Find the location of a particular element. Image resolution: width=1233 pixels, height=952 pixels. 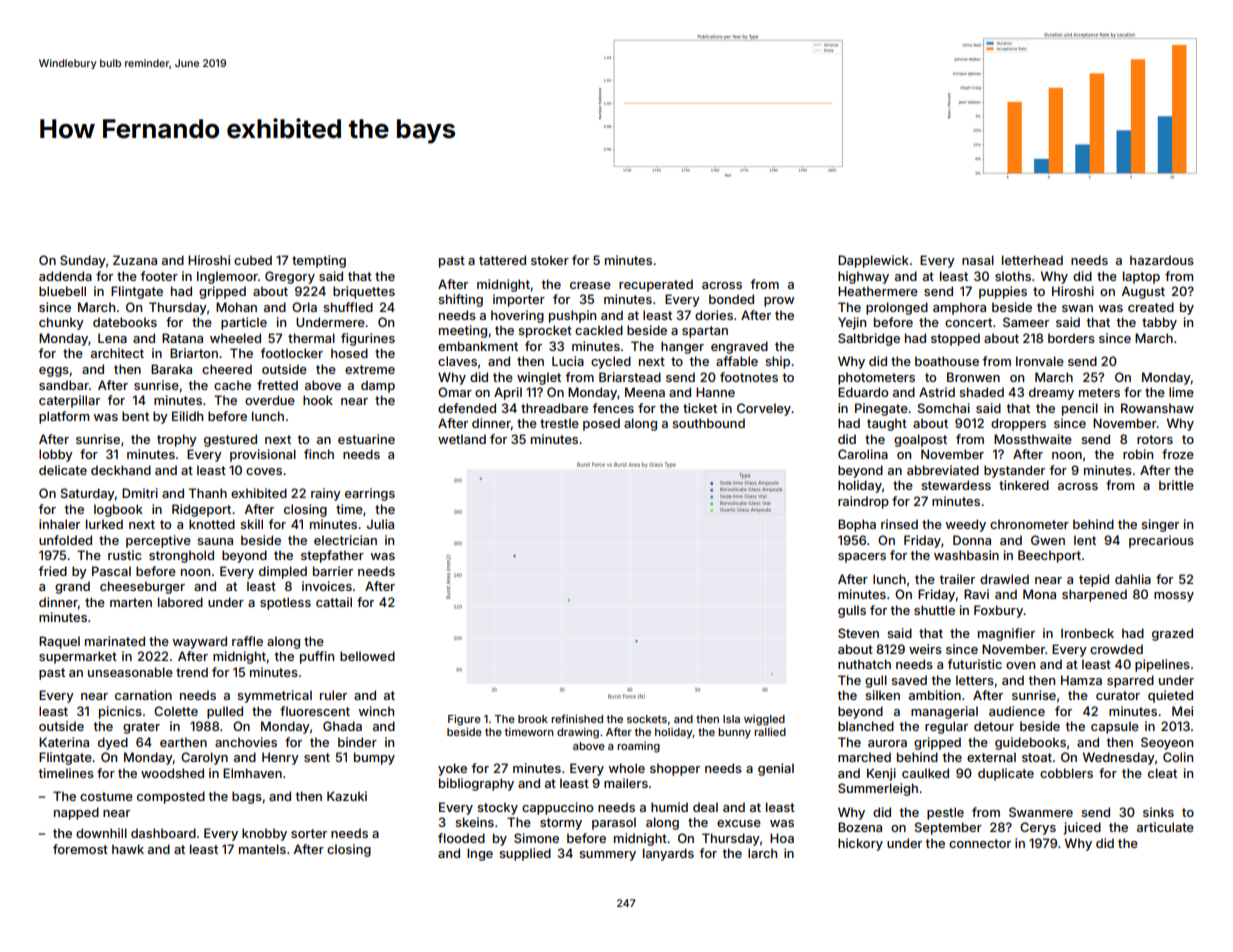

Saltbridge is located at coordinates (869, 339).
